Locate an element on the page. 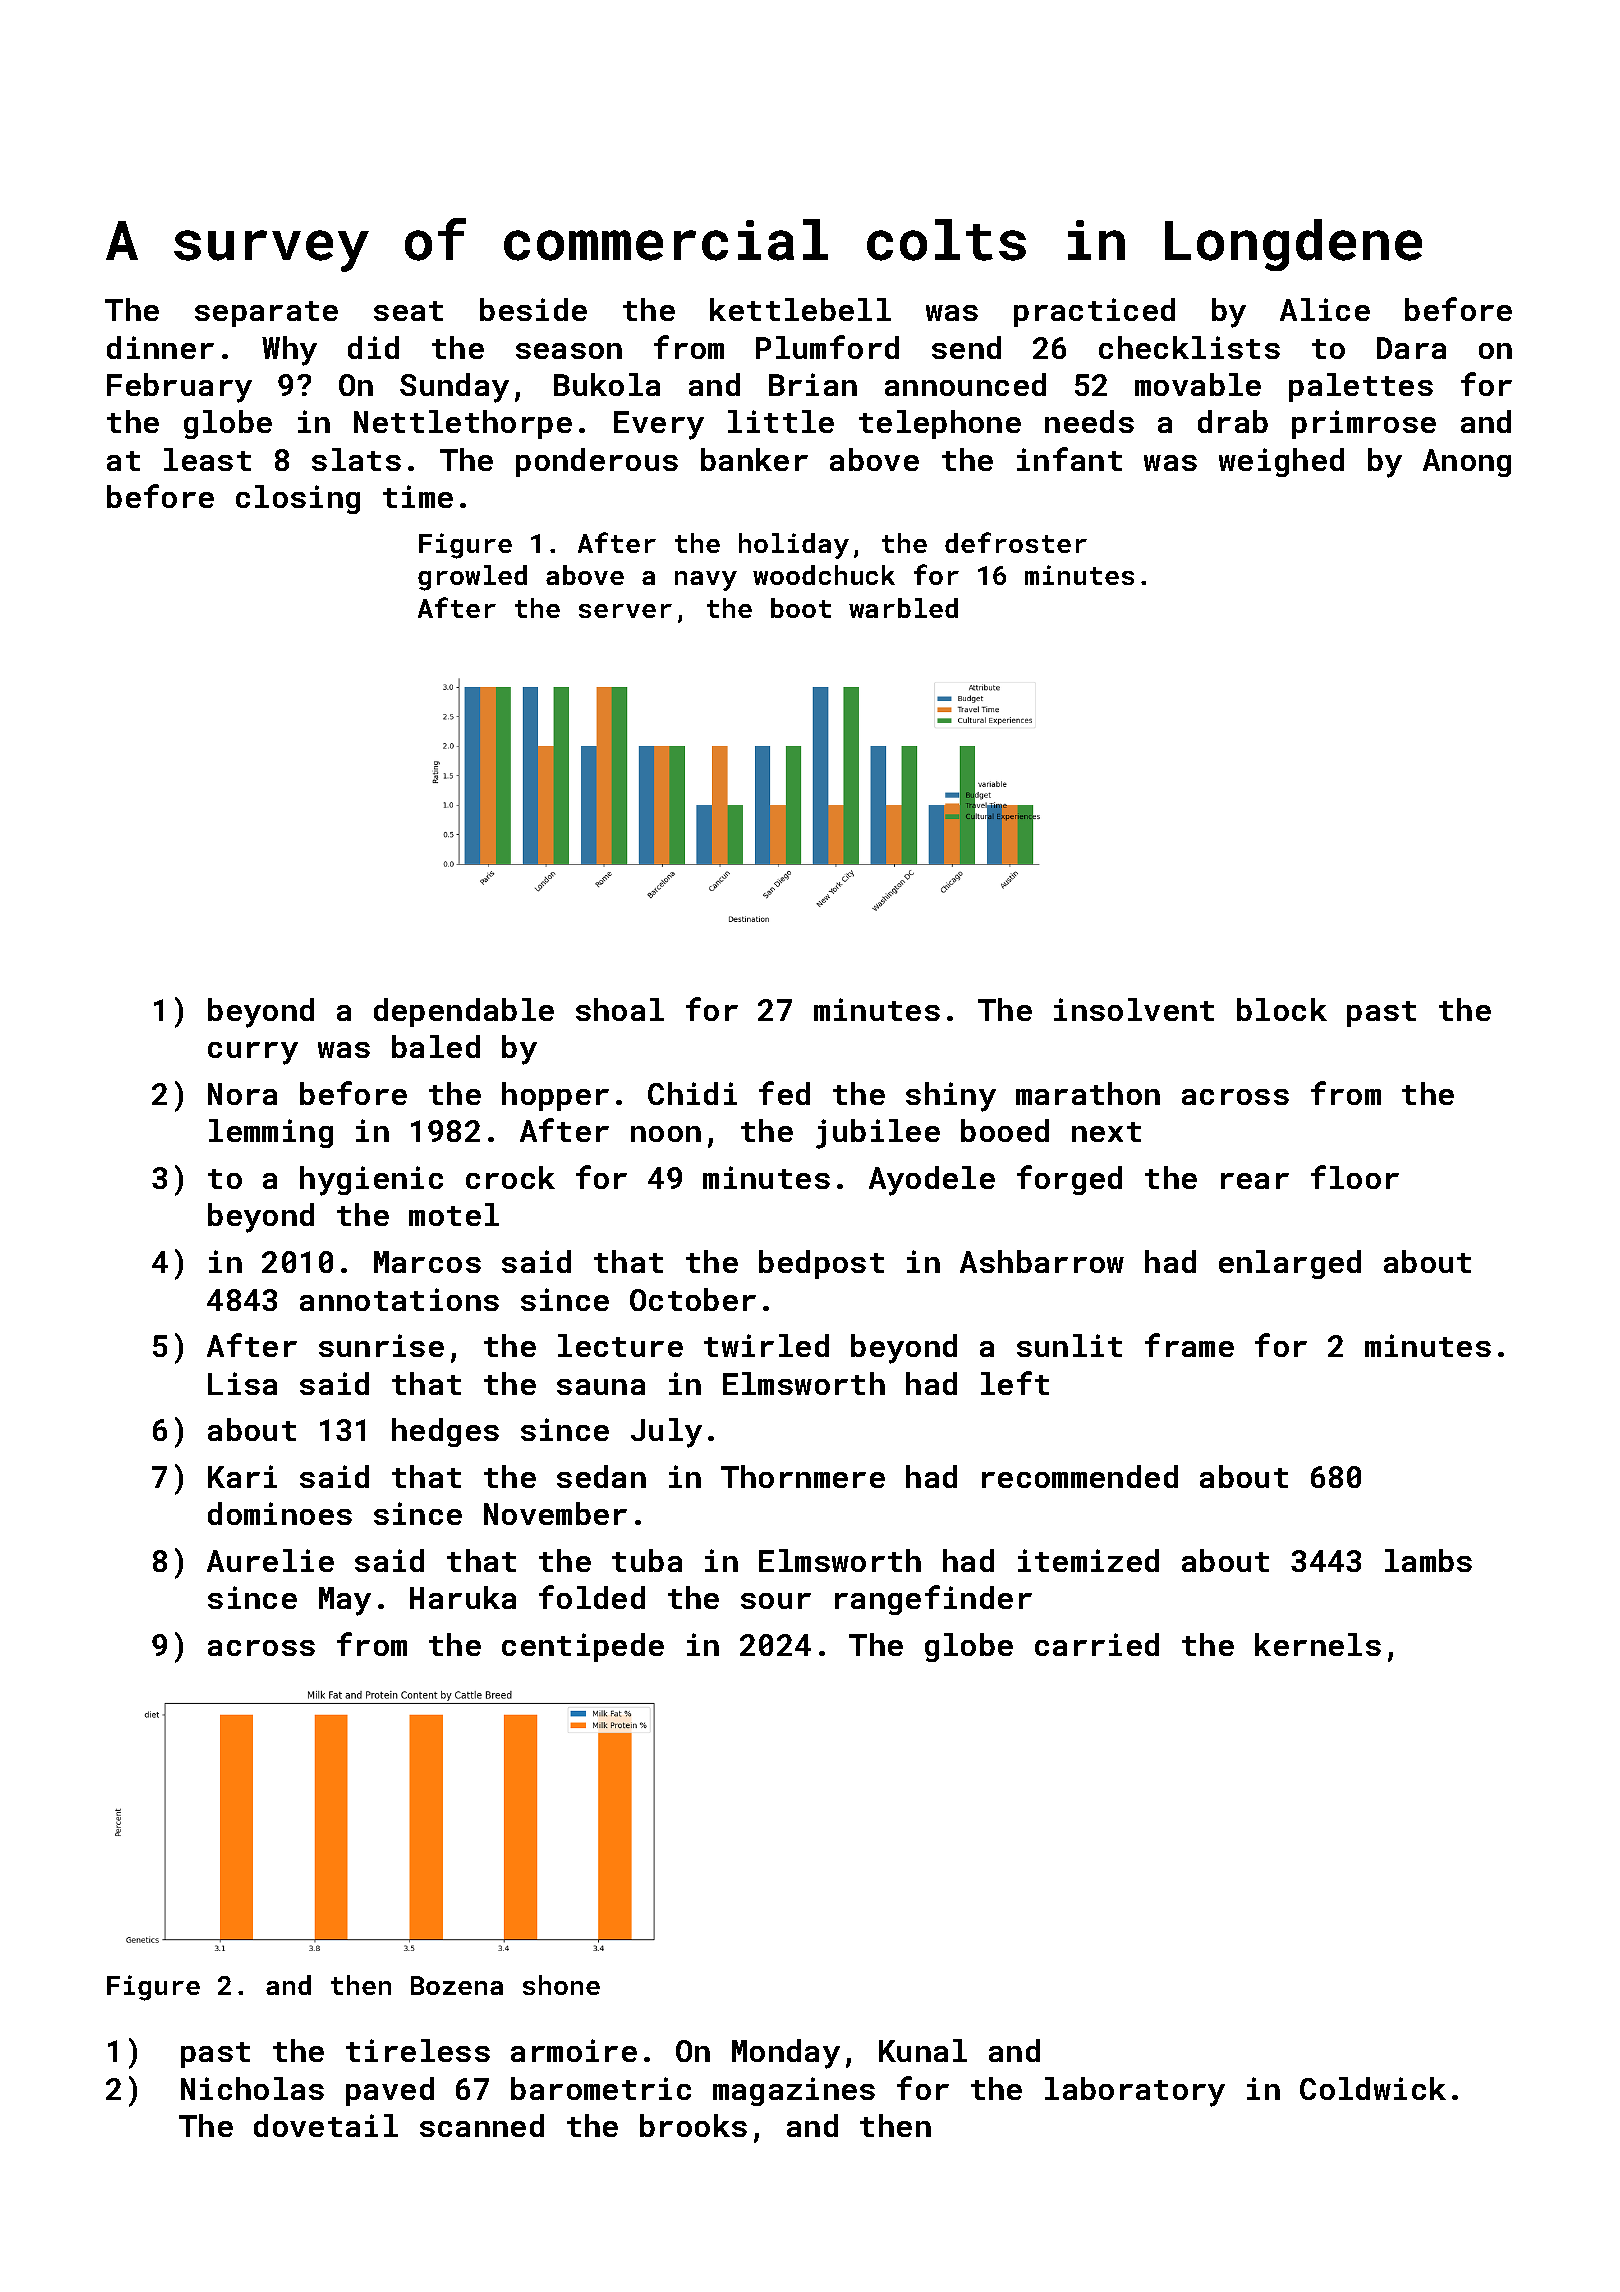  Bozena is located at coordinates (457, 1985).
